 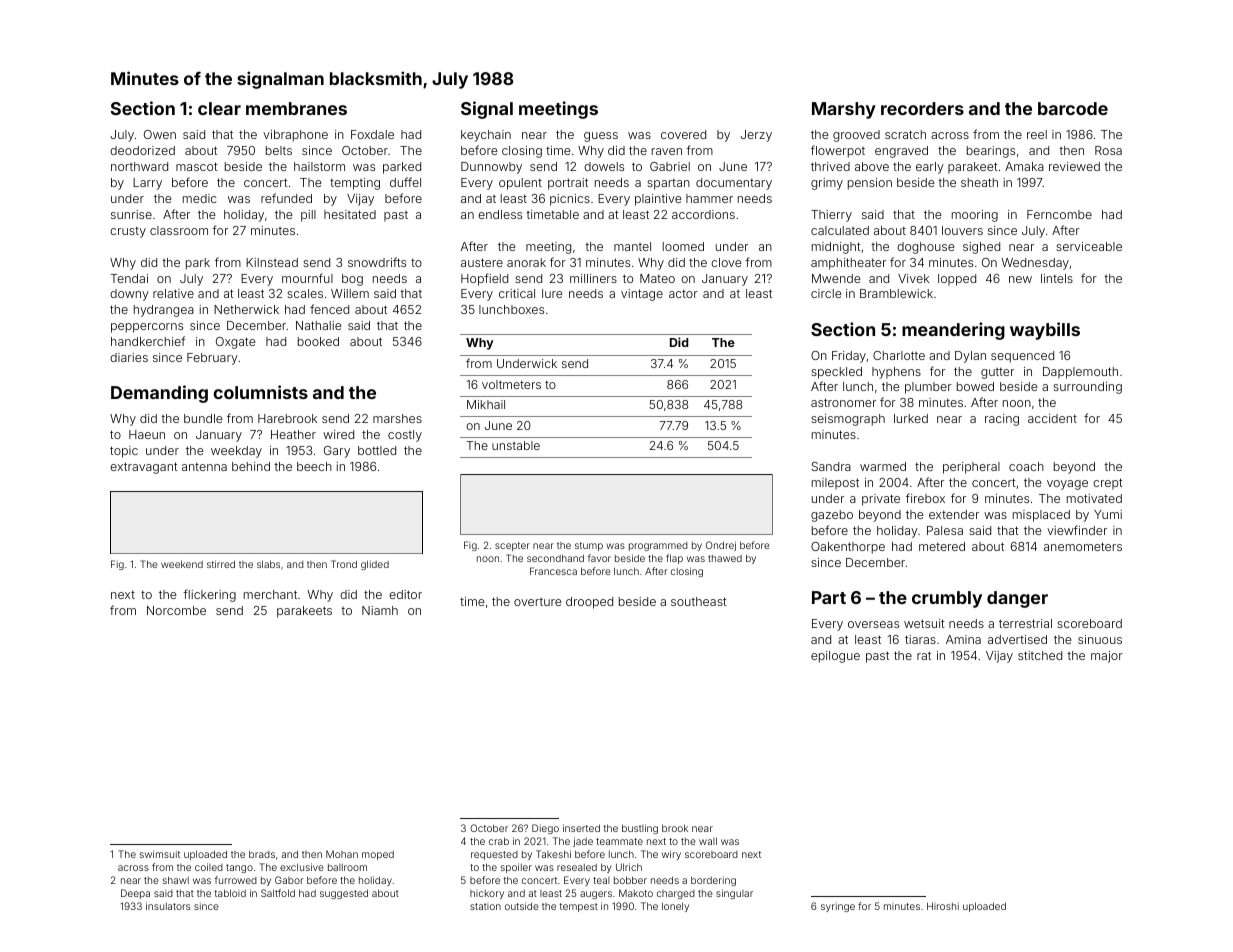 I want to click on glided, so click(x=375, y=565).
